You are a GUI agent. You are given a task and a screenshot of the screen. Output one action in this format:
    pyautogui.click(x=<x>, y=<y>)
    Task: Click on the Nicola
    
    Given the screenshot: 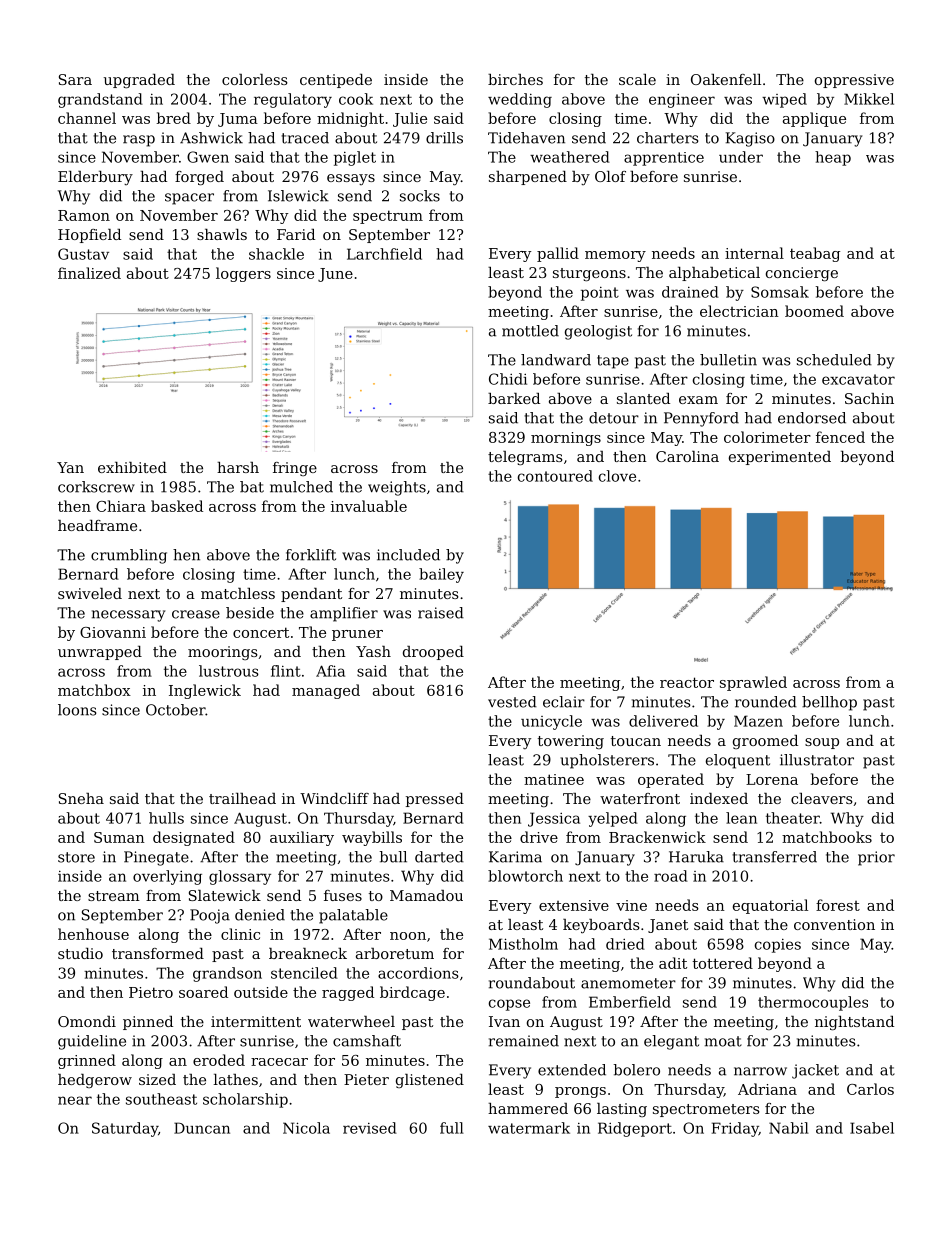 What is the action you would take?
    pyautogui.click(x=306, y=1128)
